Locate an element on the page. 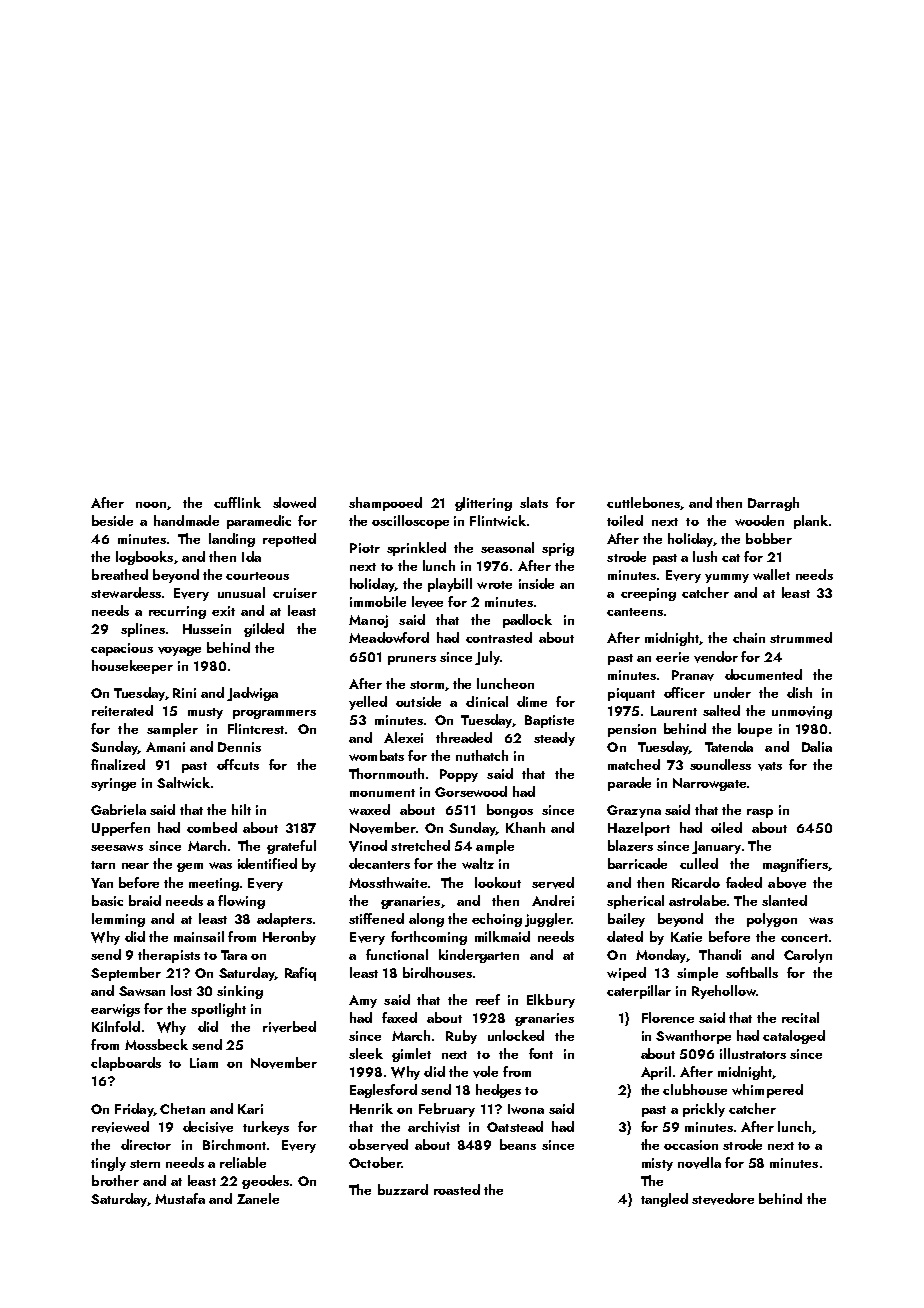 The image size is (924, 1308). Zanele is located at coordinates (258, 1198).
